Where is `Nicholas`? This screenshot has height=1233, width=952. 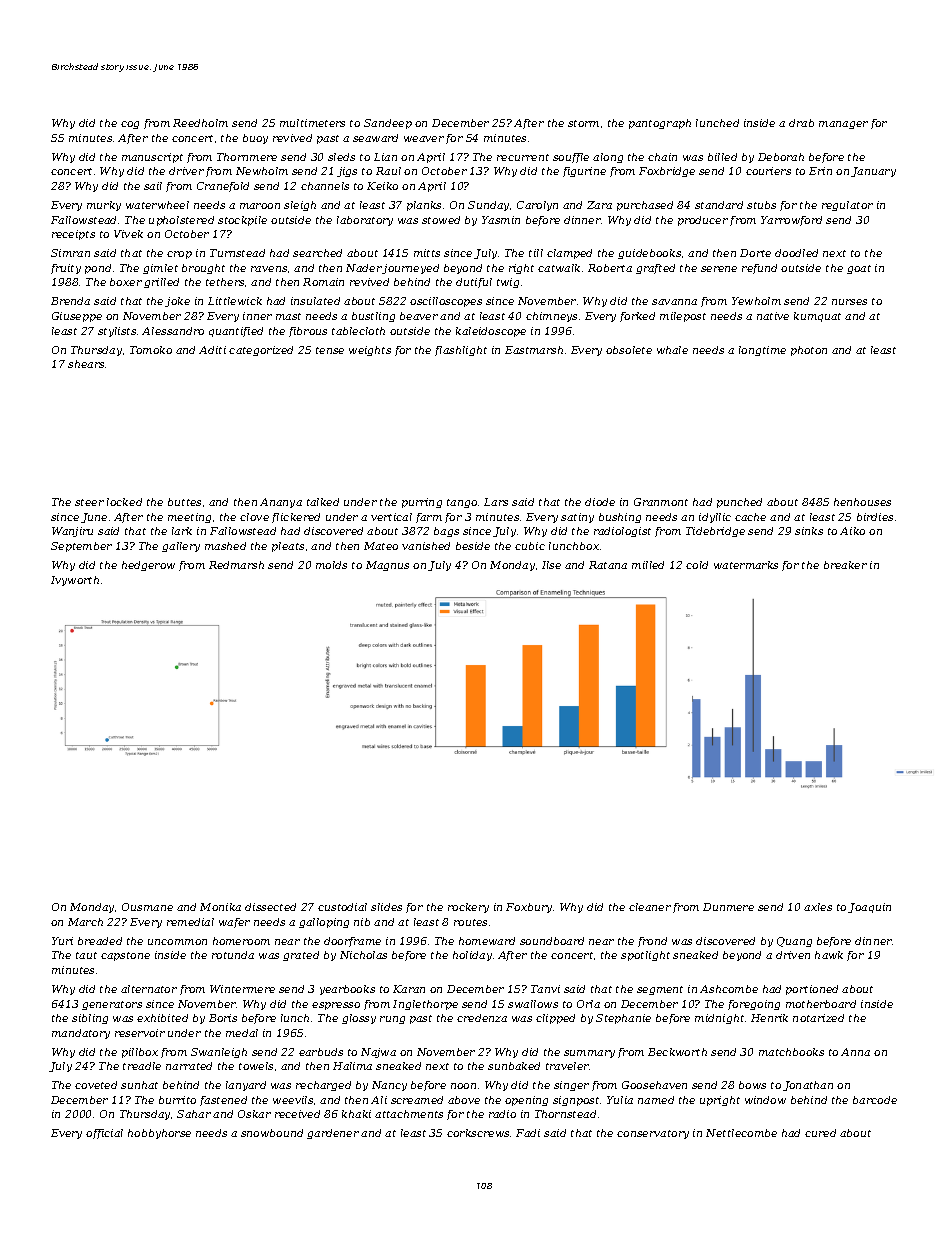
Nicholas is located at coordinates (363, 955).
